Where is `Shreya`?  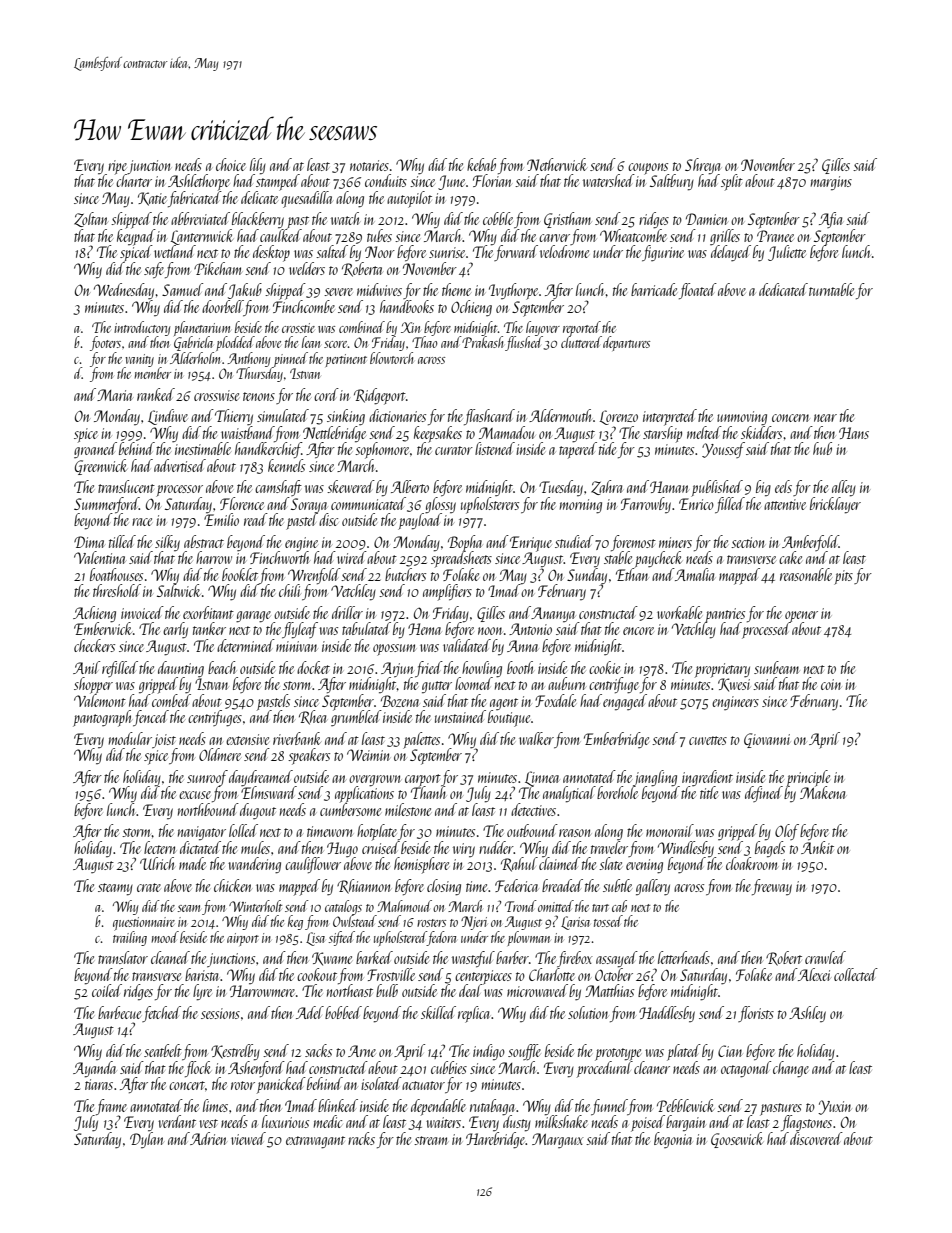
Shreya is located at coordinates (702, 166).
